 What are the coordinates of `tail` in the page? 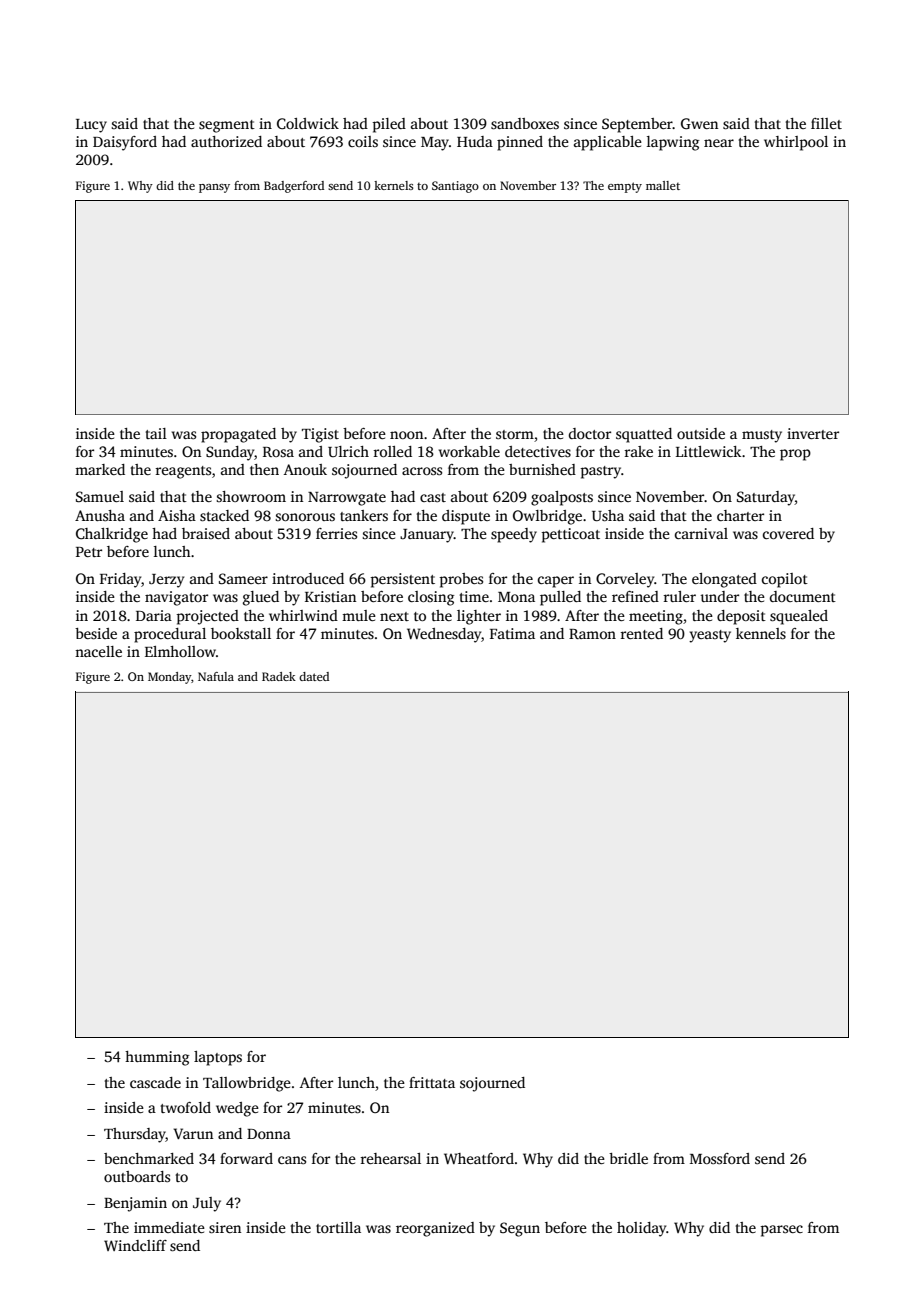 It's located at (156, 433).
